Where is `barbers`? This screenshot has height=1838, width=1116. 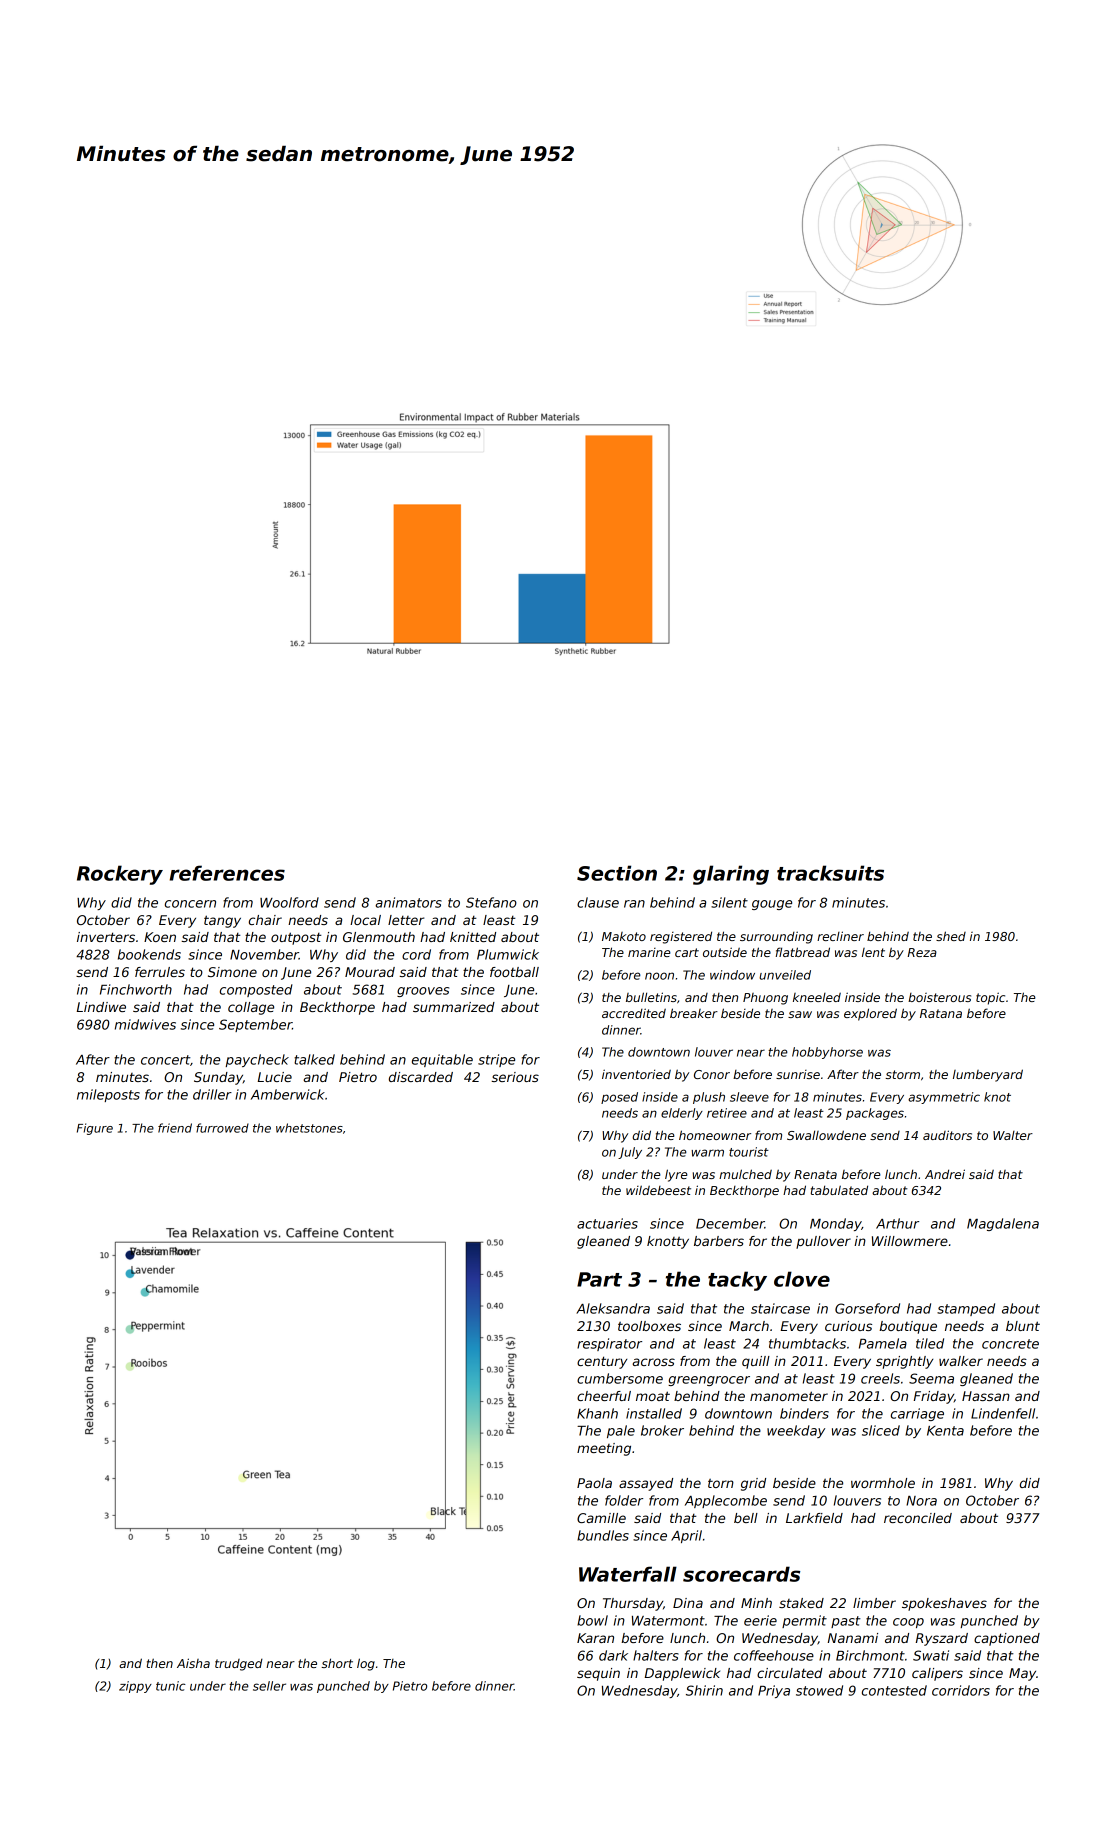 barbers is located at coordinates (719, 1241).
